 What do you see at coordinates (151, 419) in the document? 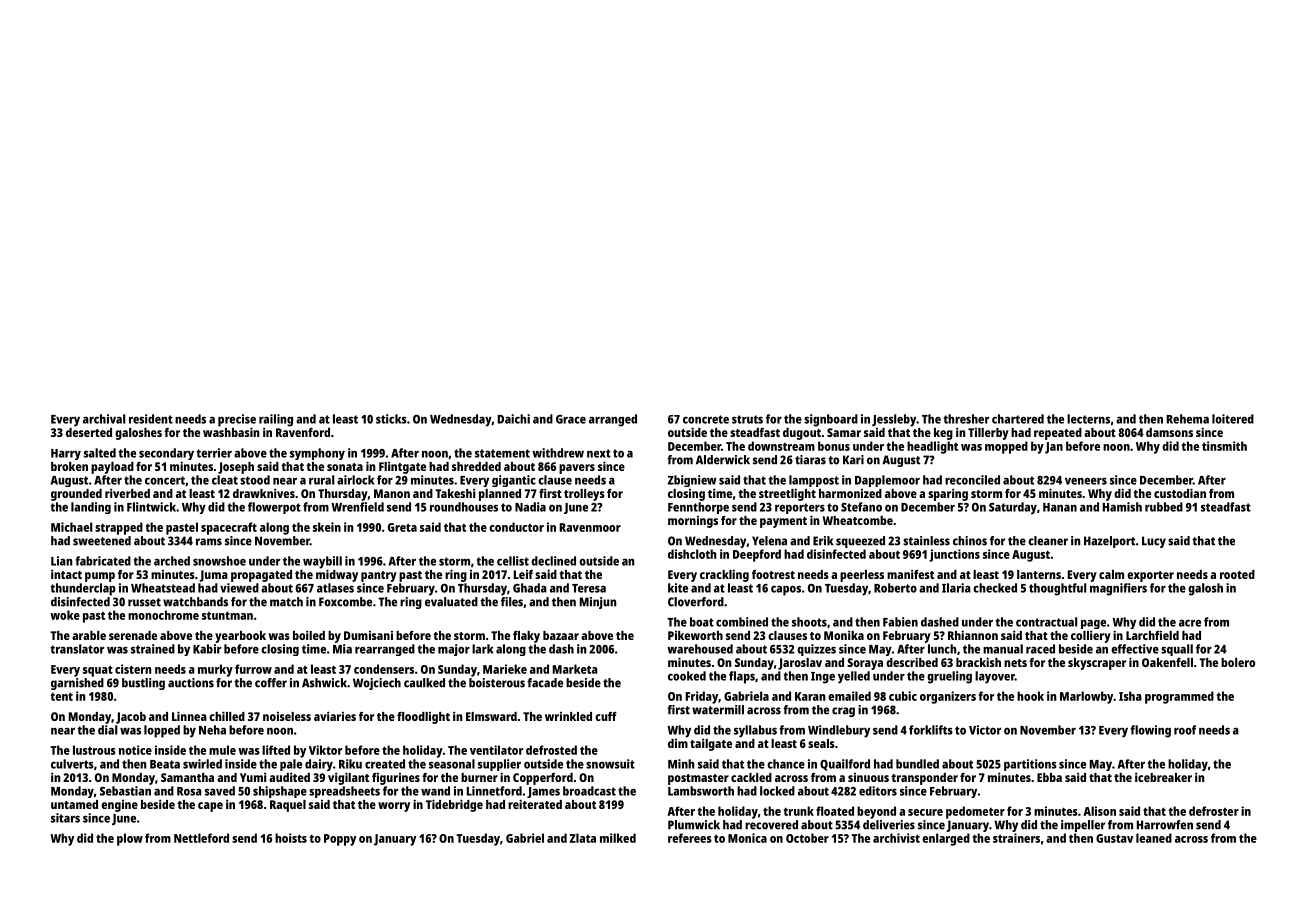
I see `resident` at bounding box center [151, 419].
